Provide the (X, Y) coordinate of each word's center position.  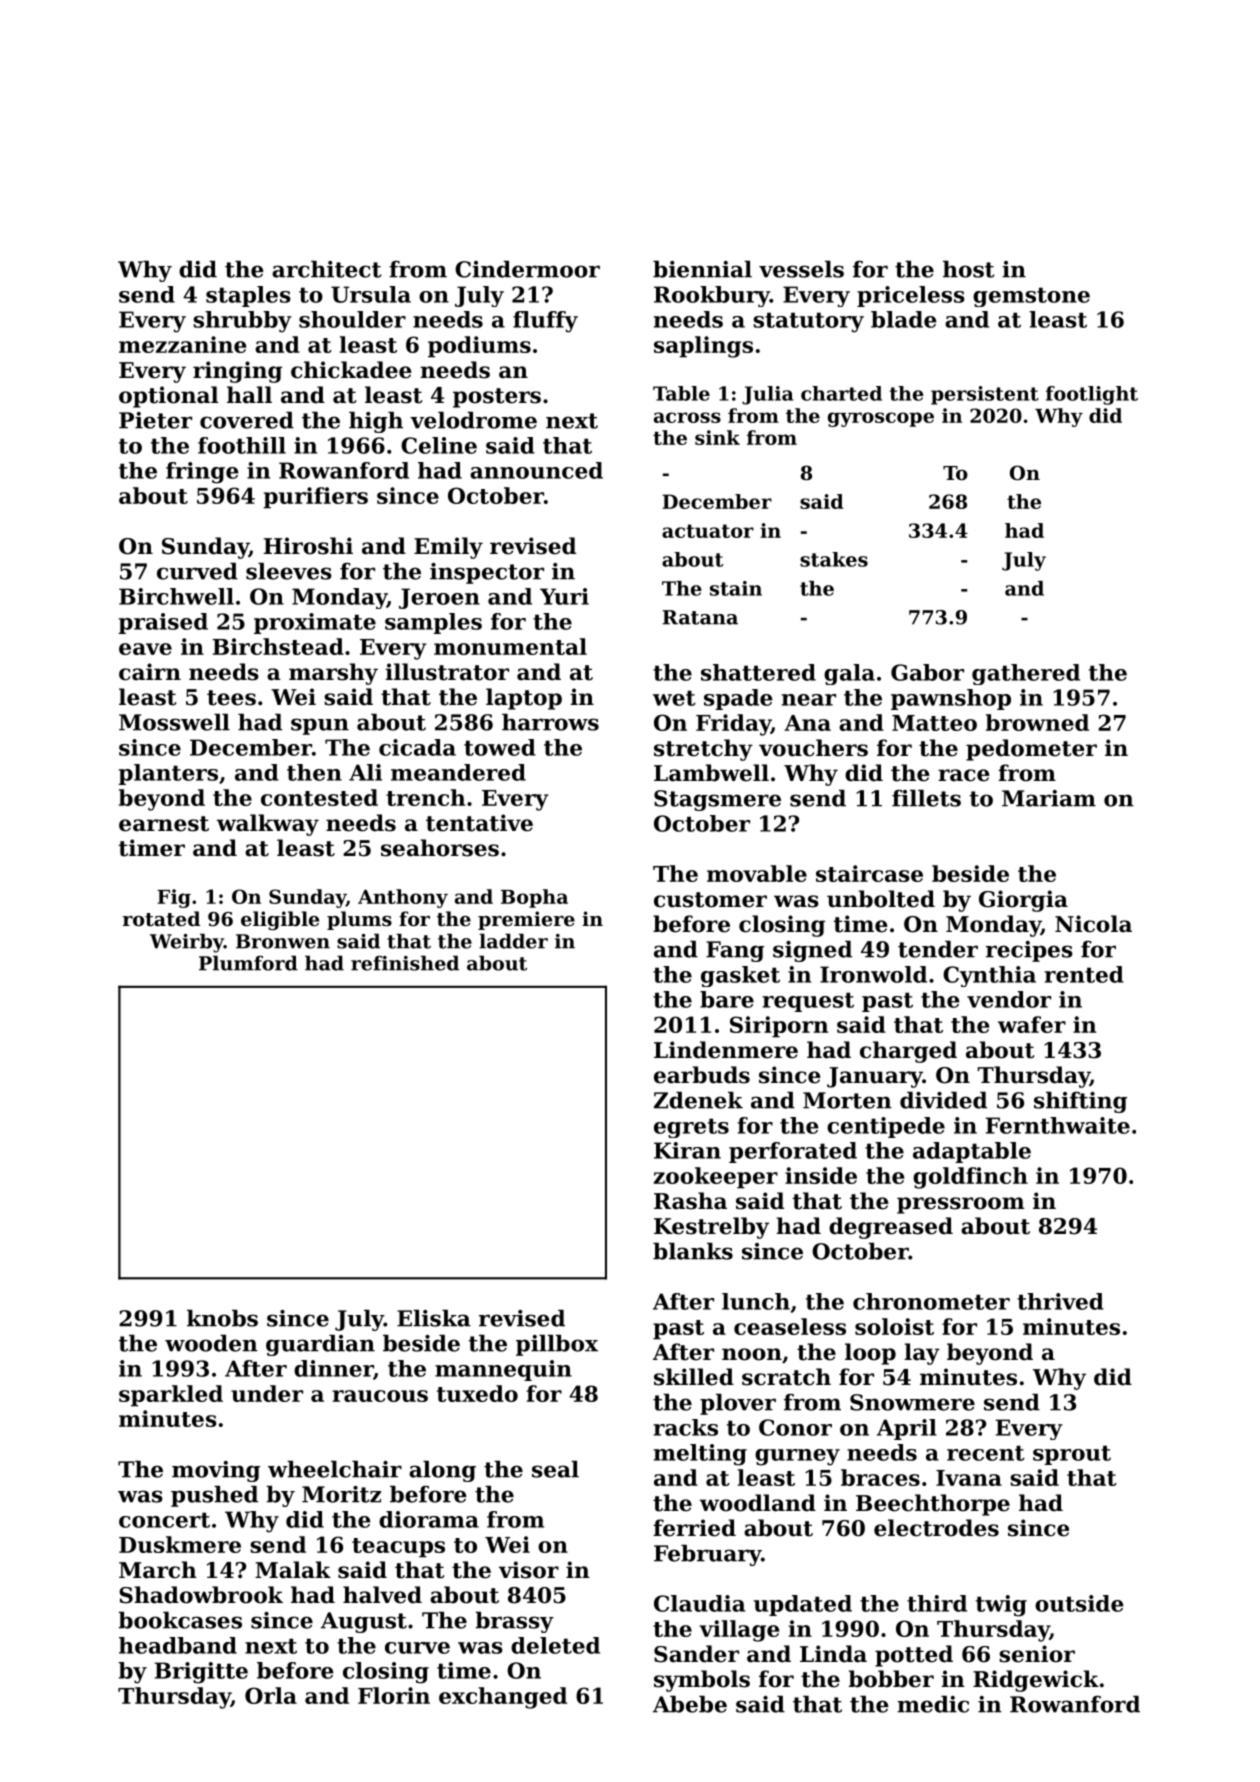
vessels (801, 269)
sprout (1072, 1455)
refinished (405, 963)
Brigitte (201, 1673)
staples (248, 296)
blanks (693, 1251)
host (968, 269)
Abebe (690, 1704)
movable (757, 873)
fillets (926, 798)
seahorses (440, 848)
